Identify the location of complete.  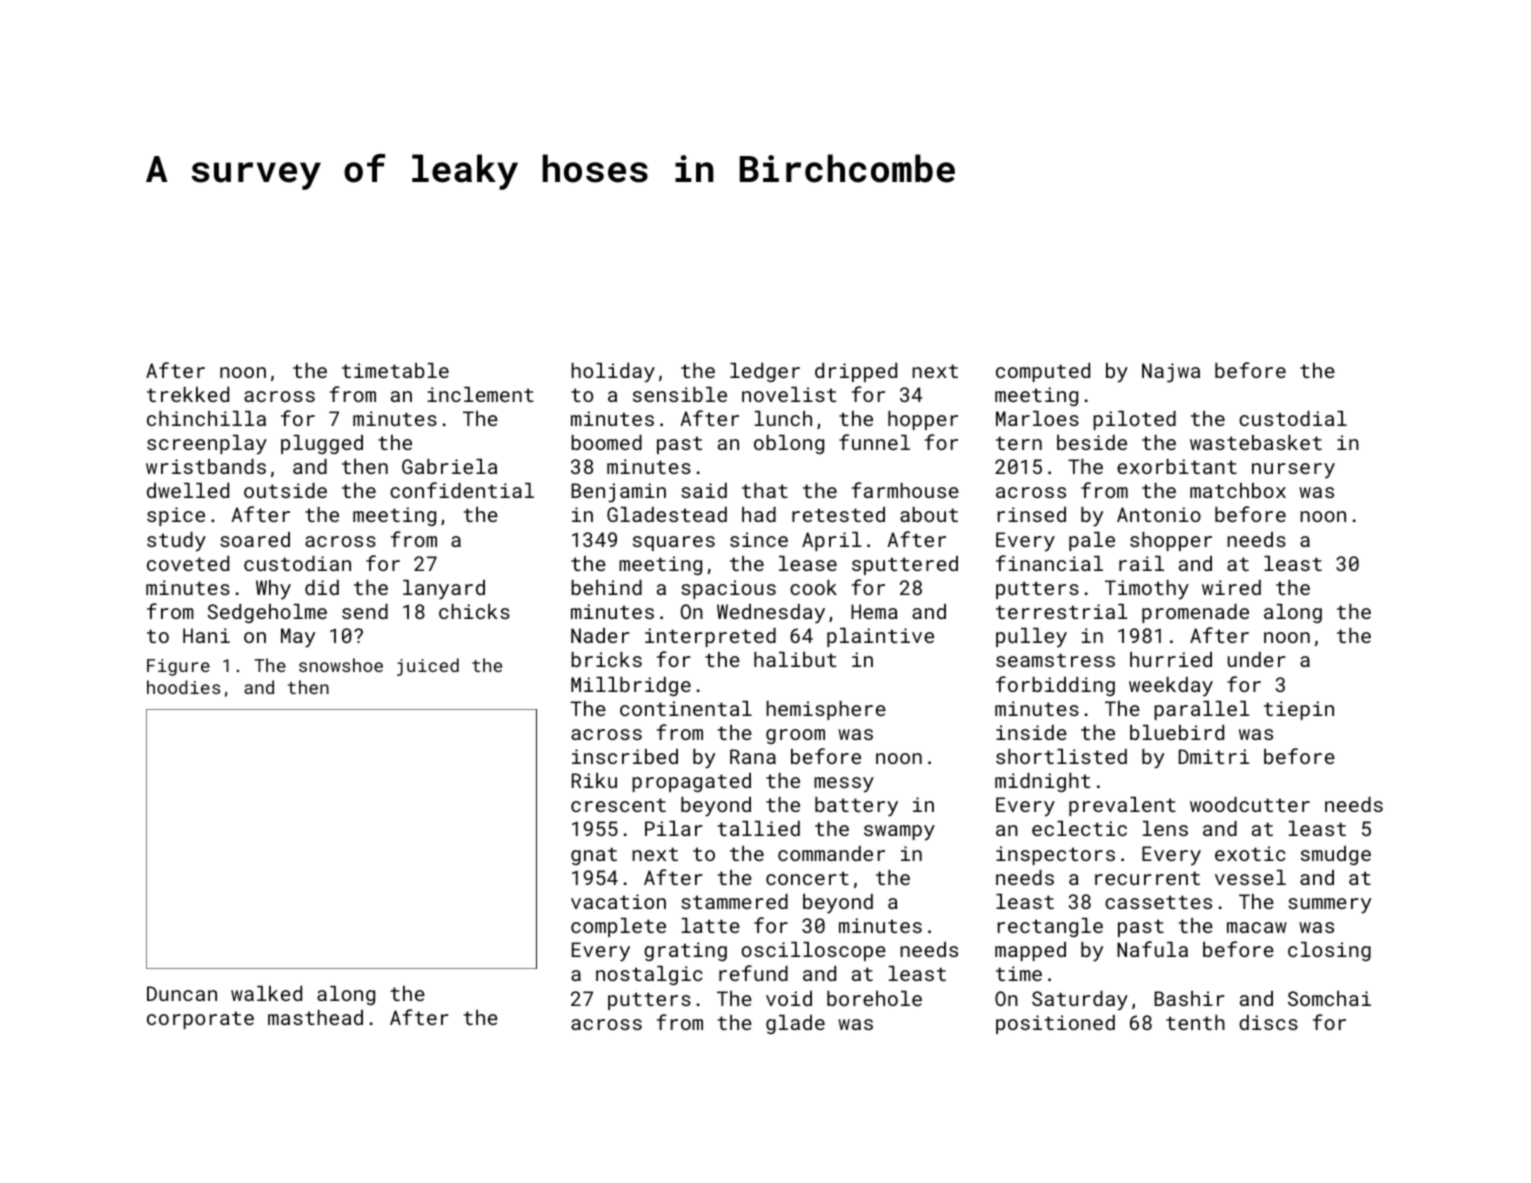
(618, 927).
